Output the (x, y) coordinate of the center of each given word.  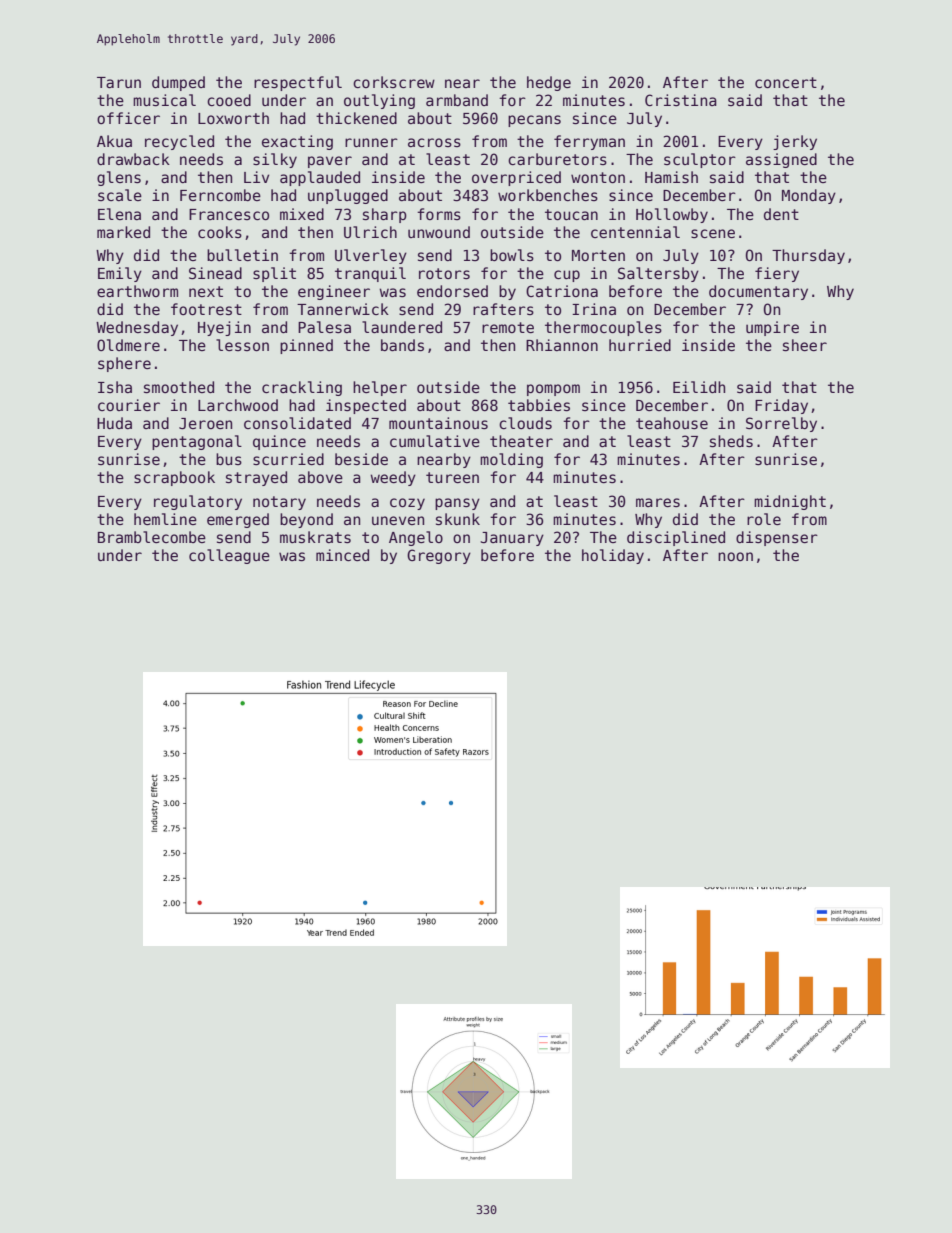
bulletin (242, 255)
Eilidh (699, 387)
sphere (124, 364)
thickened (356, 118)
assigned (781, 160)
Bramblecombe (152, 537)
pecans (534, 121)
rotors (444, 273)
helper (380, 388)
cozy (407, 504)
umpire (772, 328)
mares (658, 502)
